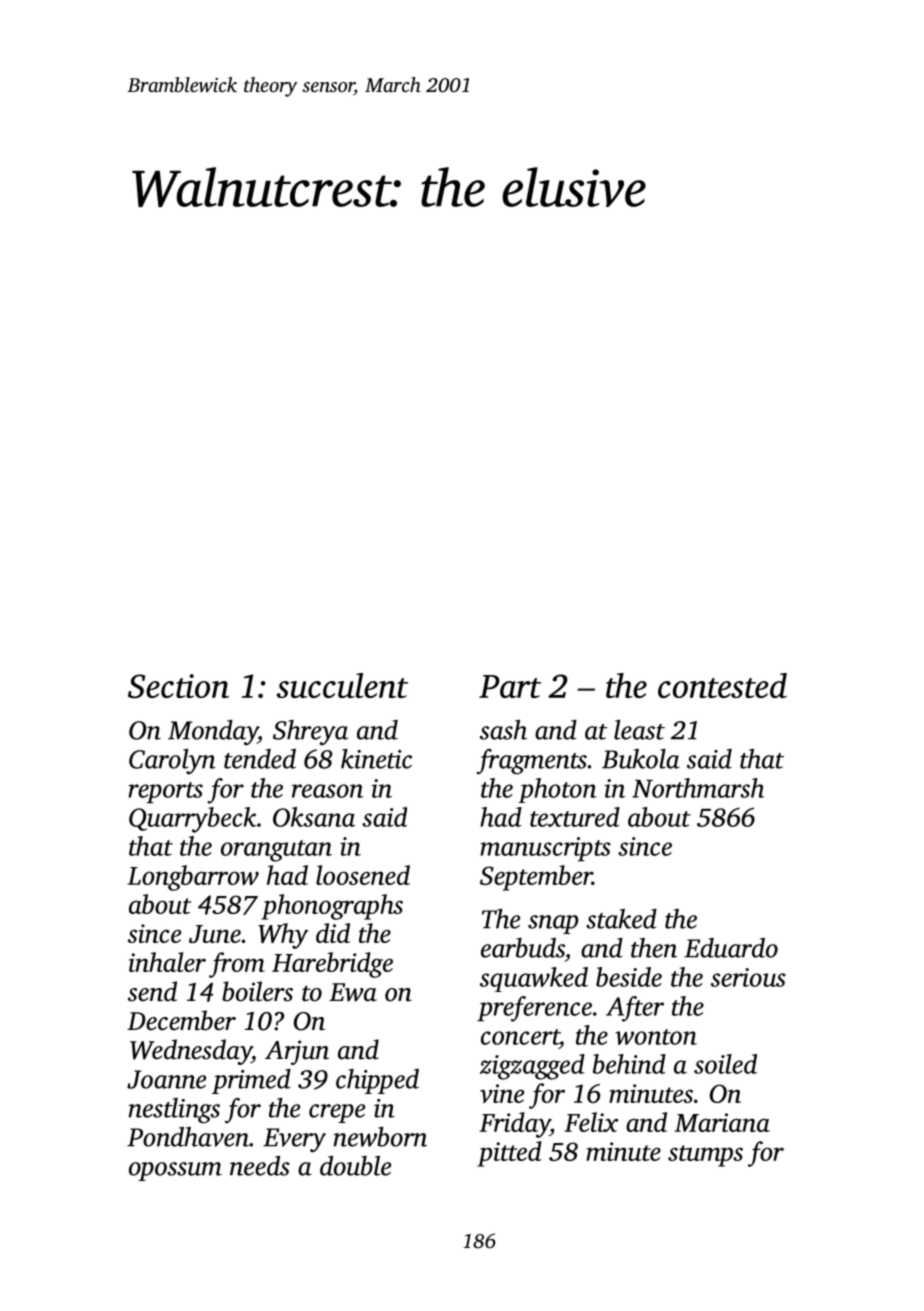 This screenshot has height=1311, width=924. I want to click on then, so click(654, 948).
